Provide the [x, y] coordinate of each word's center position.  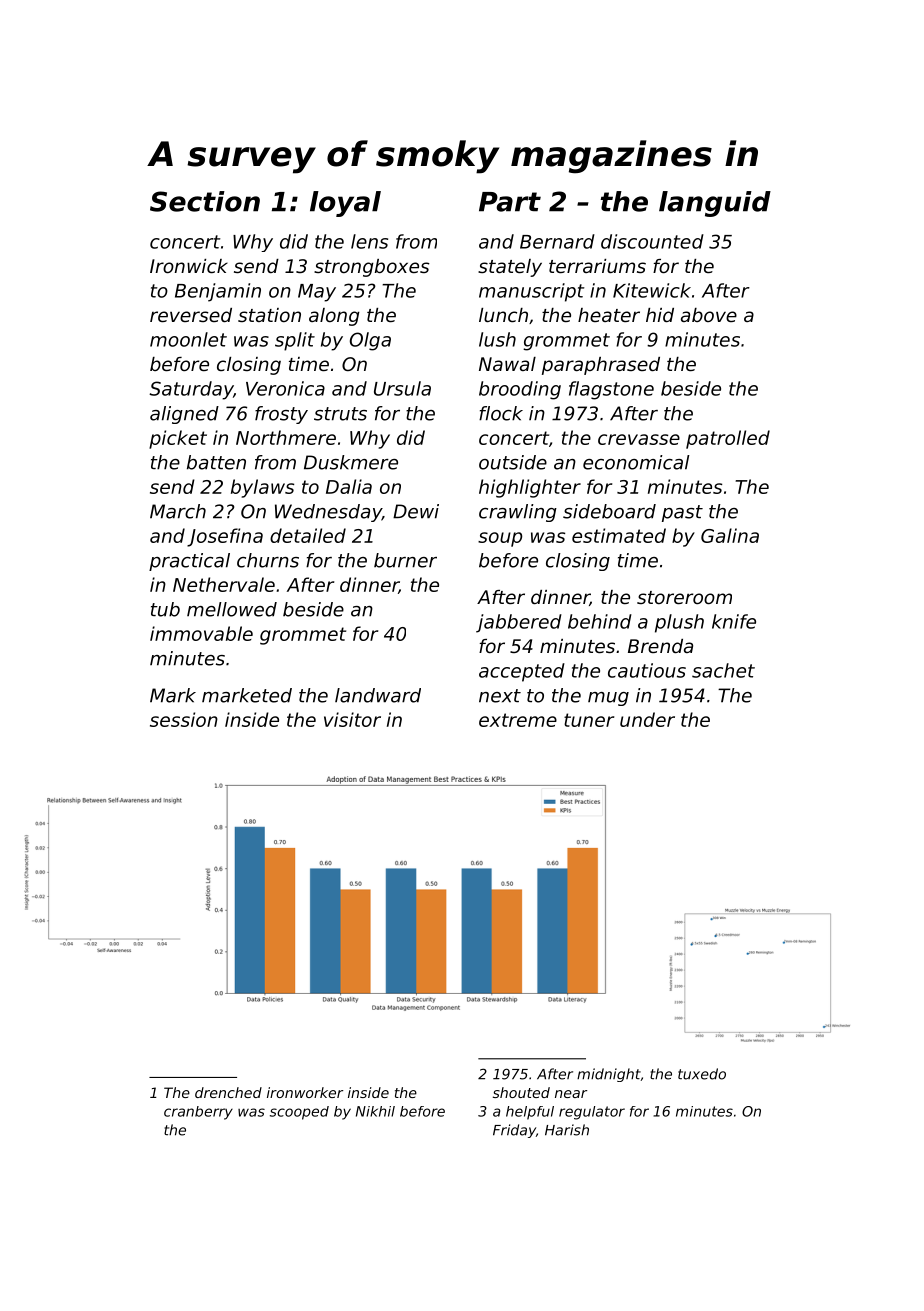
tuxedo [702, 1074]
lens [369, 241]
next [500, 696]
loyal [345, 204]
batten [216, 462]
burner [405, 560]
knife [734, 621]
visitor [352, 719]
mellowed [232, 609]
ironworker [305, 1092]
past [682, 513]
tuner [589, 720]
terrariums [597, 266]
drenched [228, 1092]
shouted [521, 1092]
